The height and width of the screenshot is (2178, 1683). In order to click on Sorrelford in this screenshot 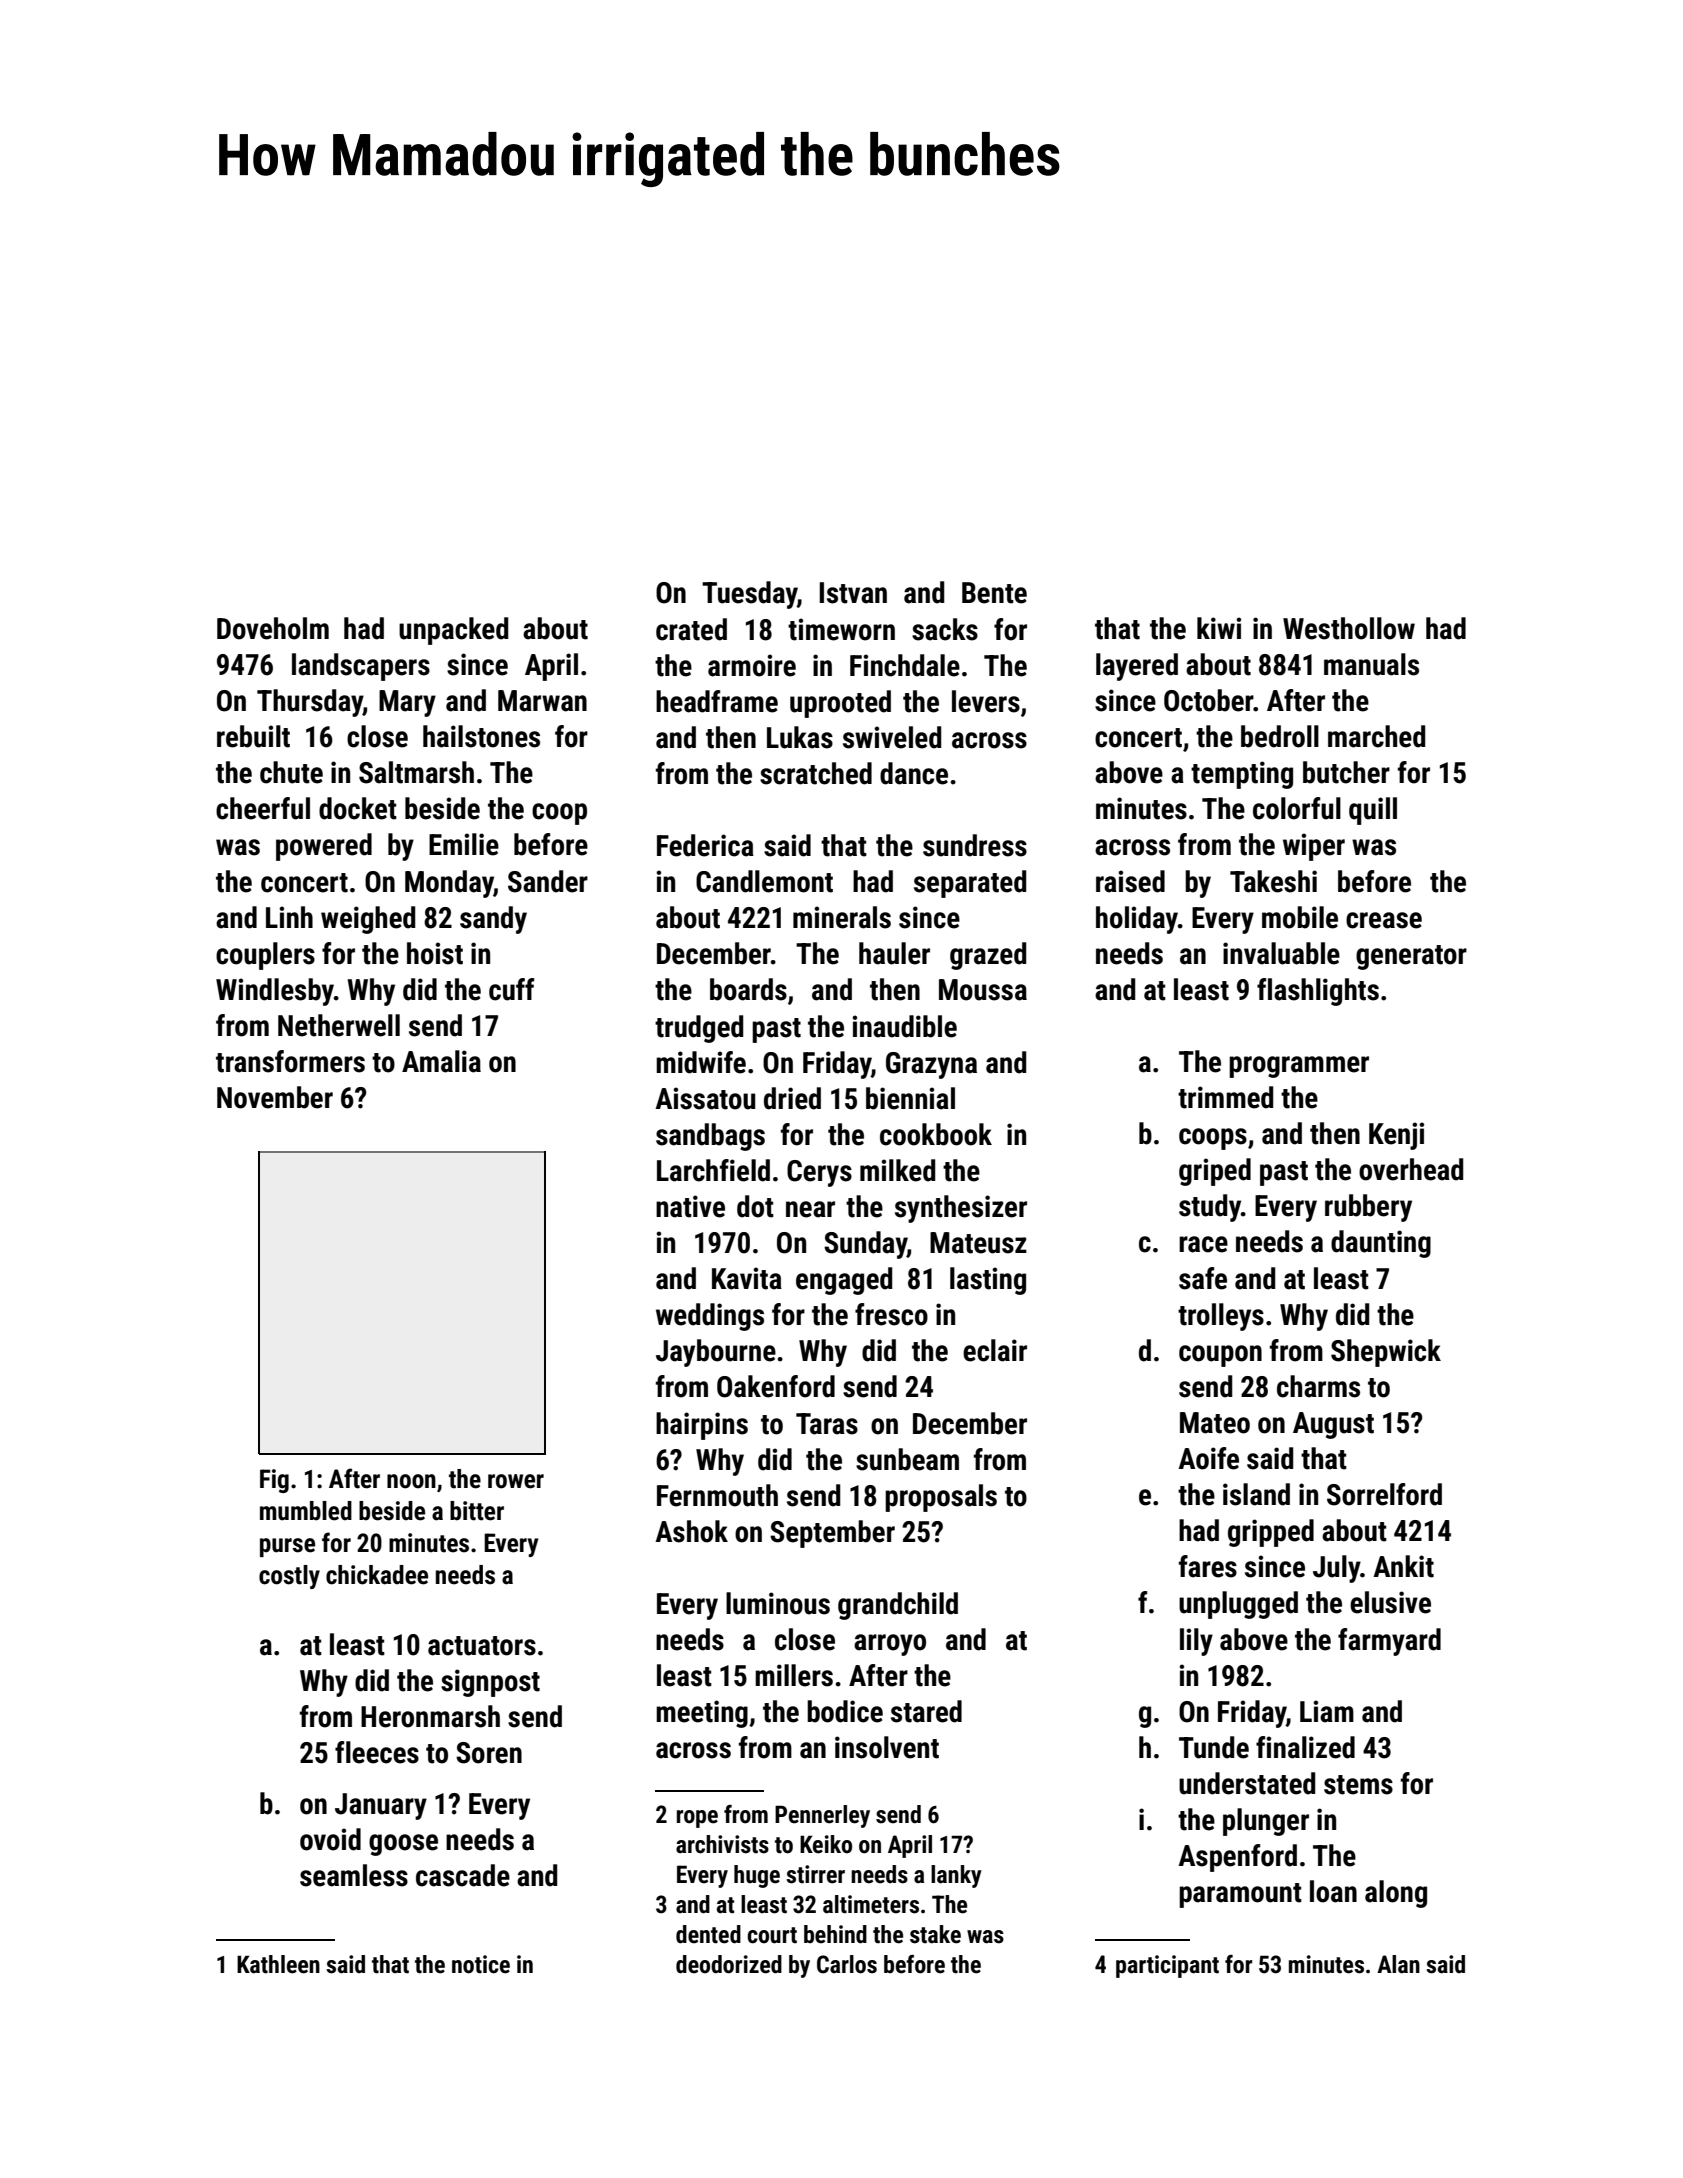, I will do `click(1384, 1494)`.
